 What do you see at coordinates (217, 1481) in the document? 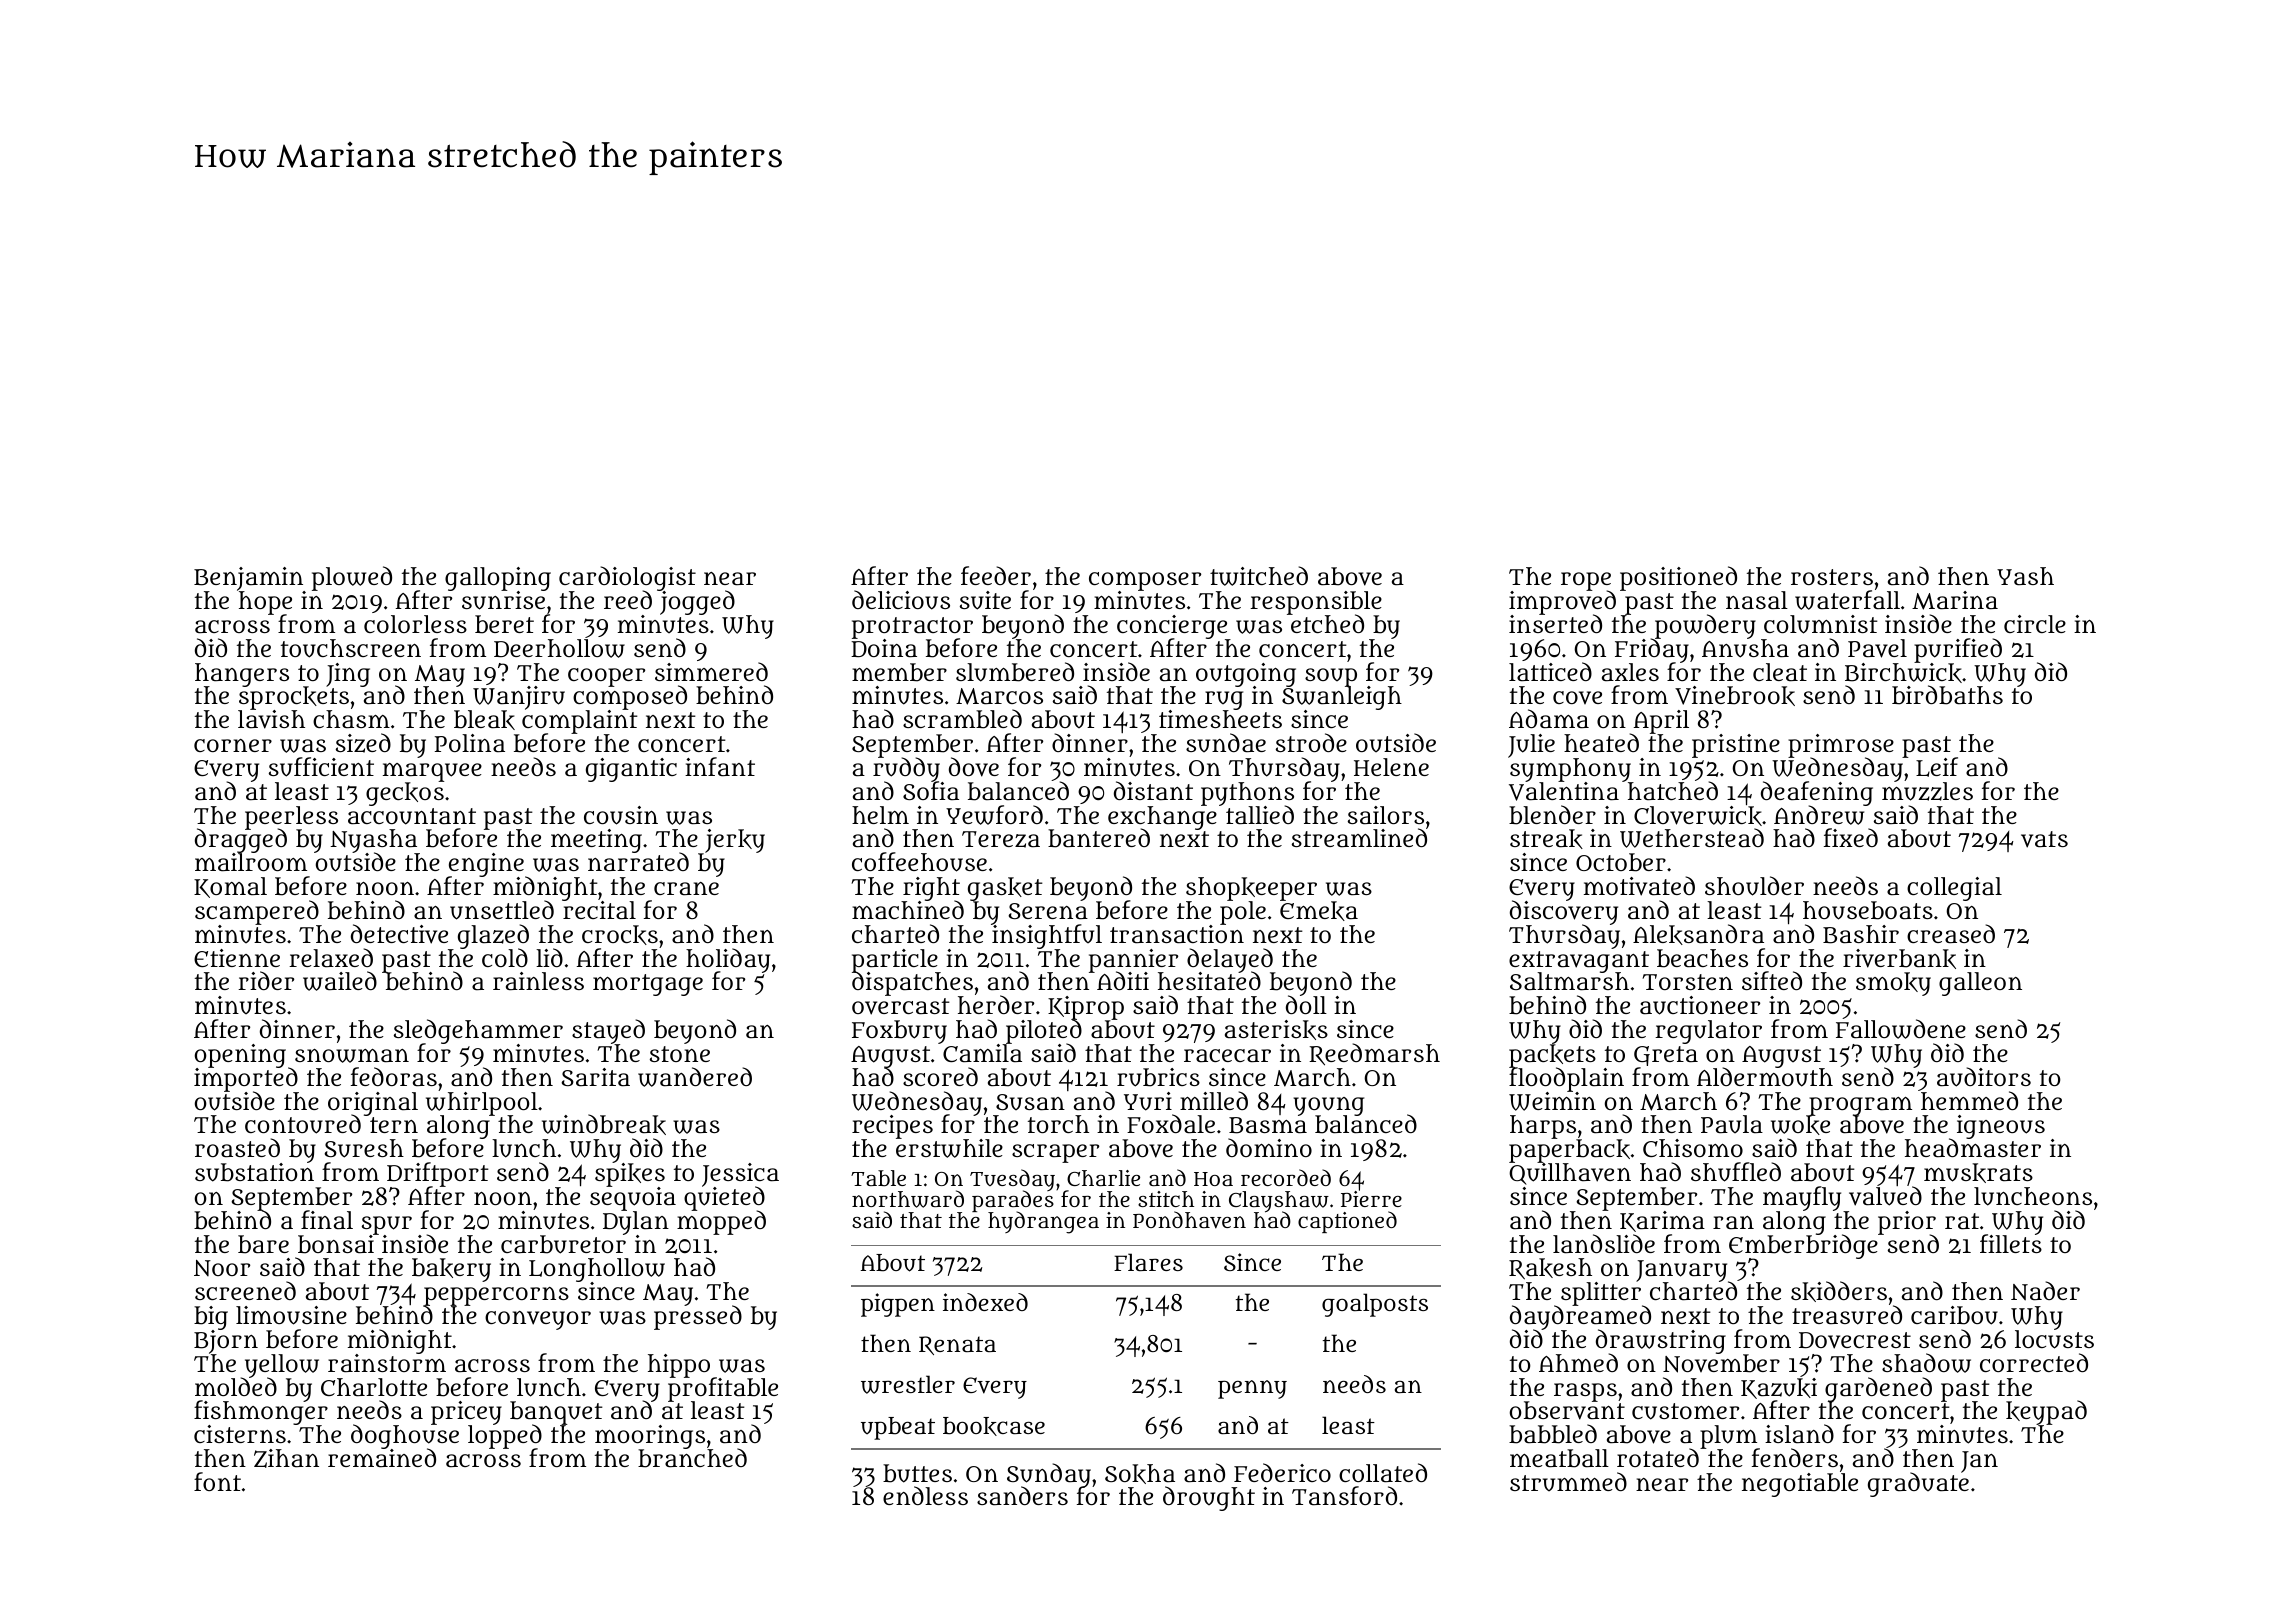
I see `font` at bounding box center [217, 1481].
